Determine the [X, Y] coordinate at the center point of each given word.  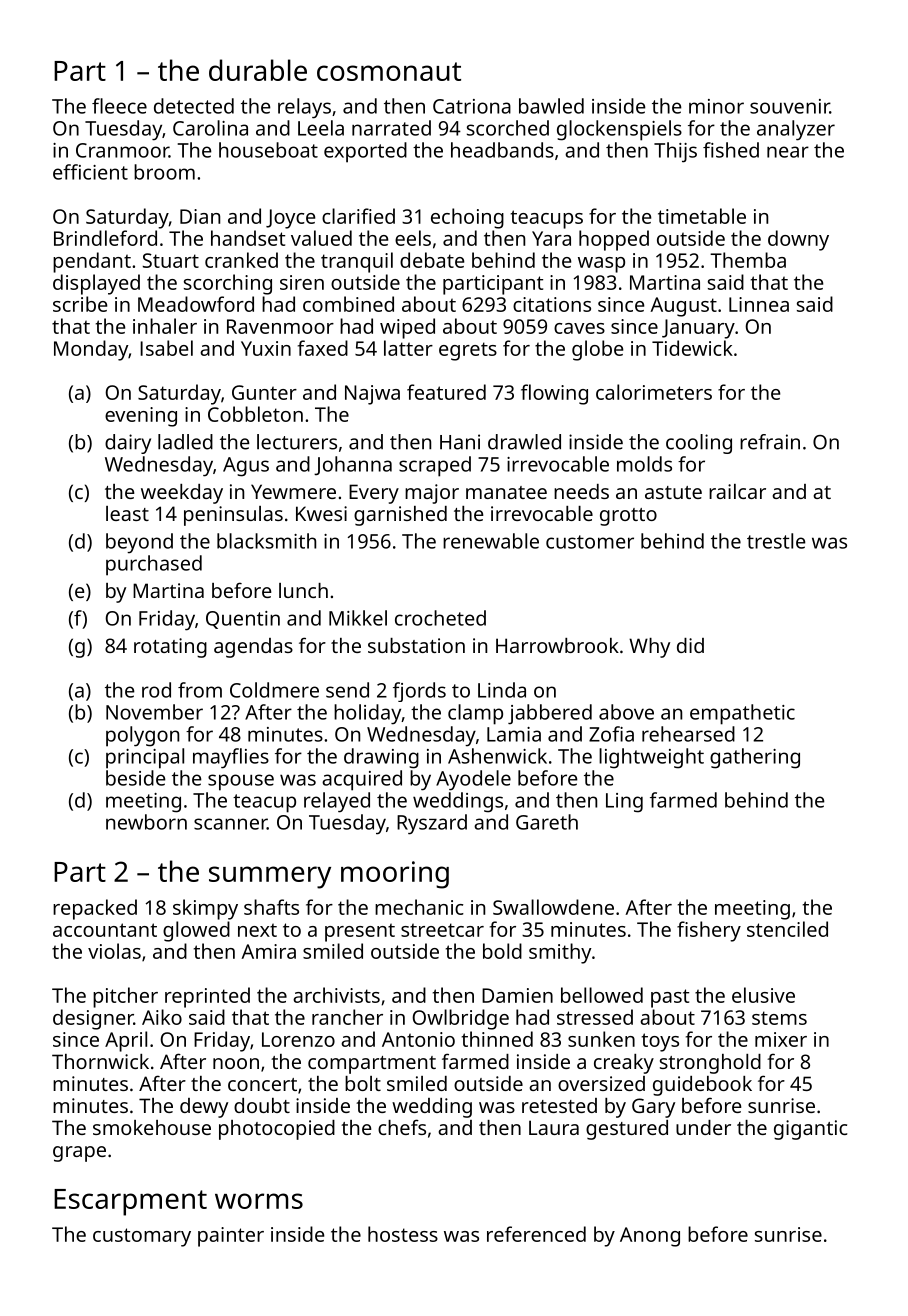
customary [142, 1237]
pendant [92, 262]
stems [779, 1018]
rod [156, 690]
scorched [508, 128]
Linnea [759, 304]
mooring [395, 875]
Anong [650, 1237]
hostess [403, 1234]
